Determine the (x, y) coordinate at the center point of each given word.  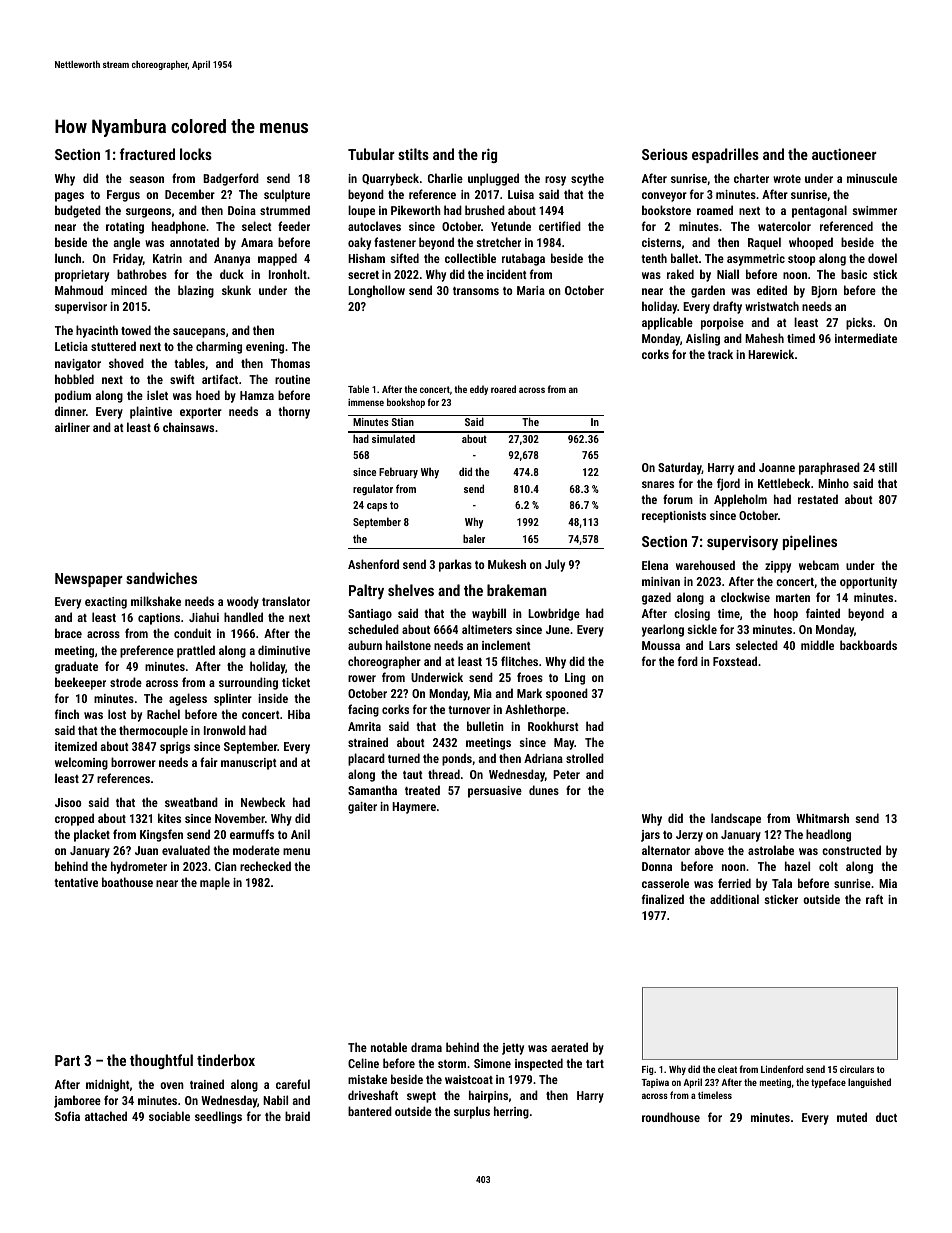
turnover (469, 710)
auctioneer (844, 154)
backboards (868, 645)
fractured (147, 154)
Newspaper (89, 580)
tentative (76, 882)
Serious (665, 154)
